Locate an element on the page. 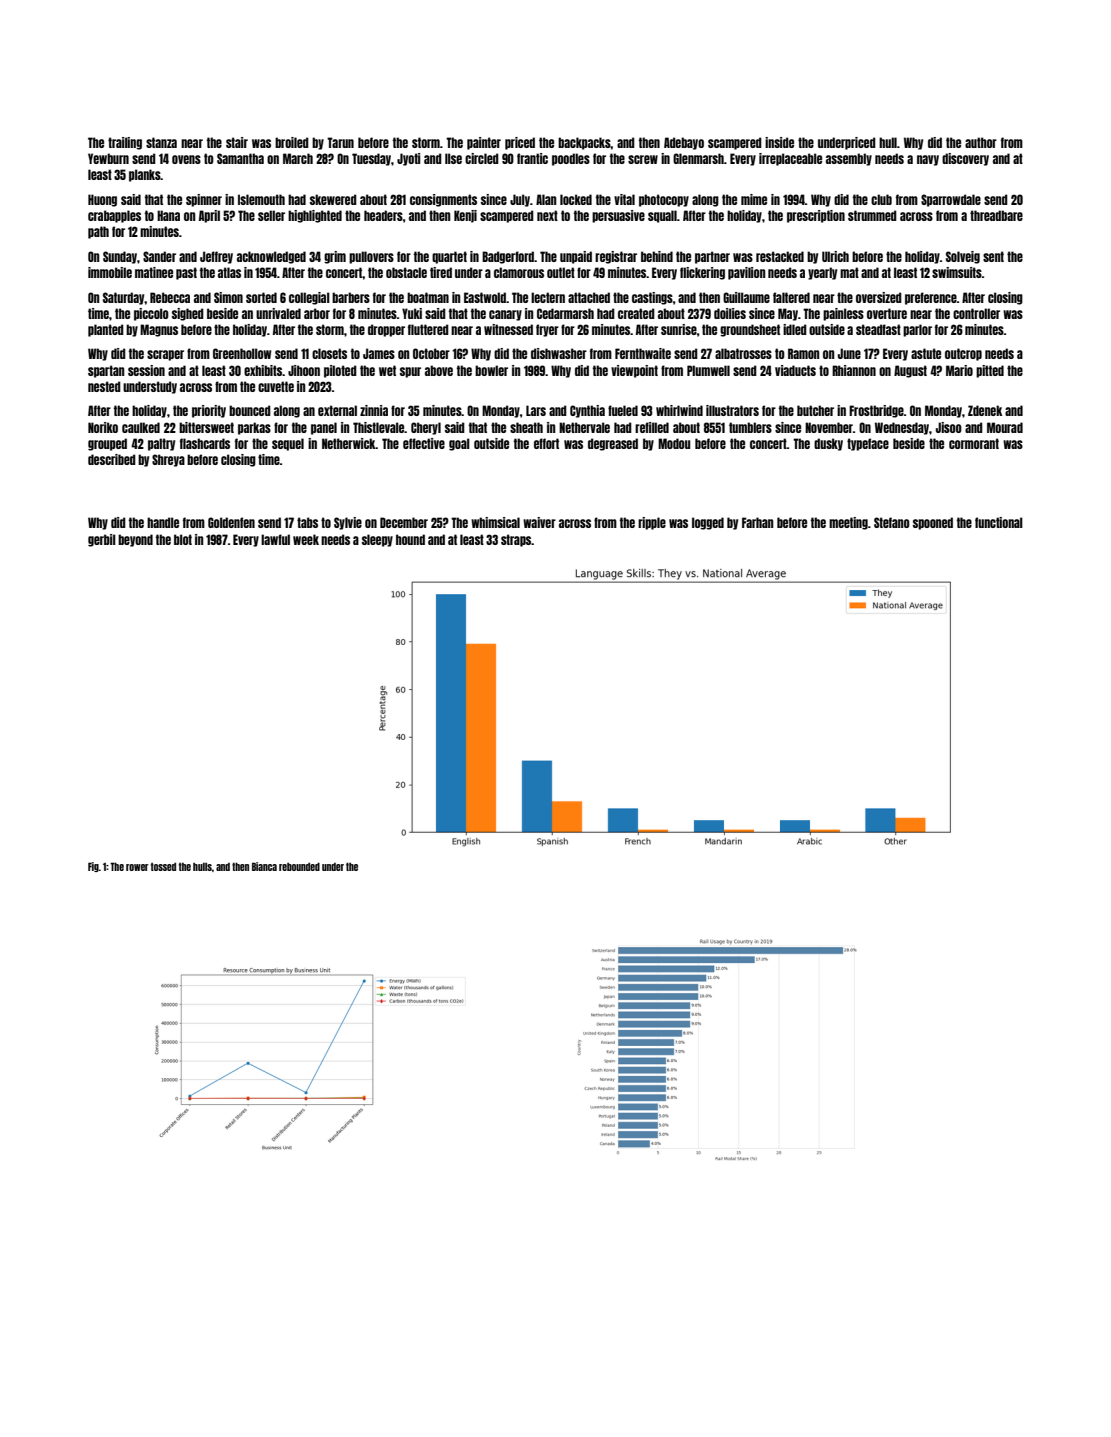 This image has width=1111, height=1437. spooned is located at coordinates (933, 523).
